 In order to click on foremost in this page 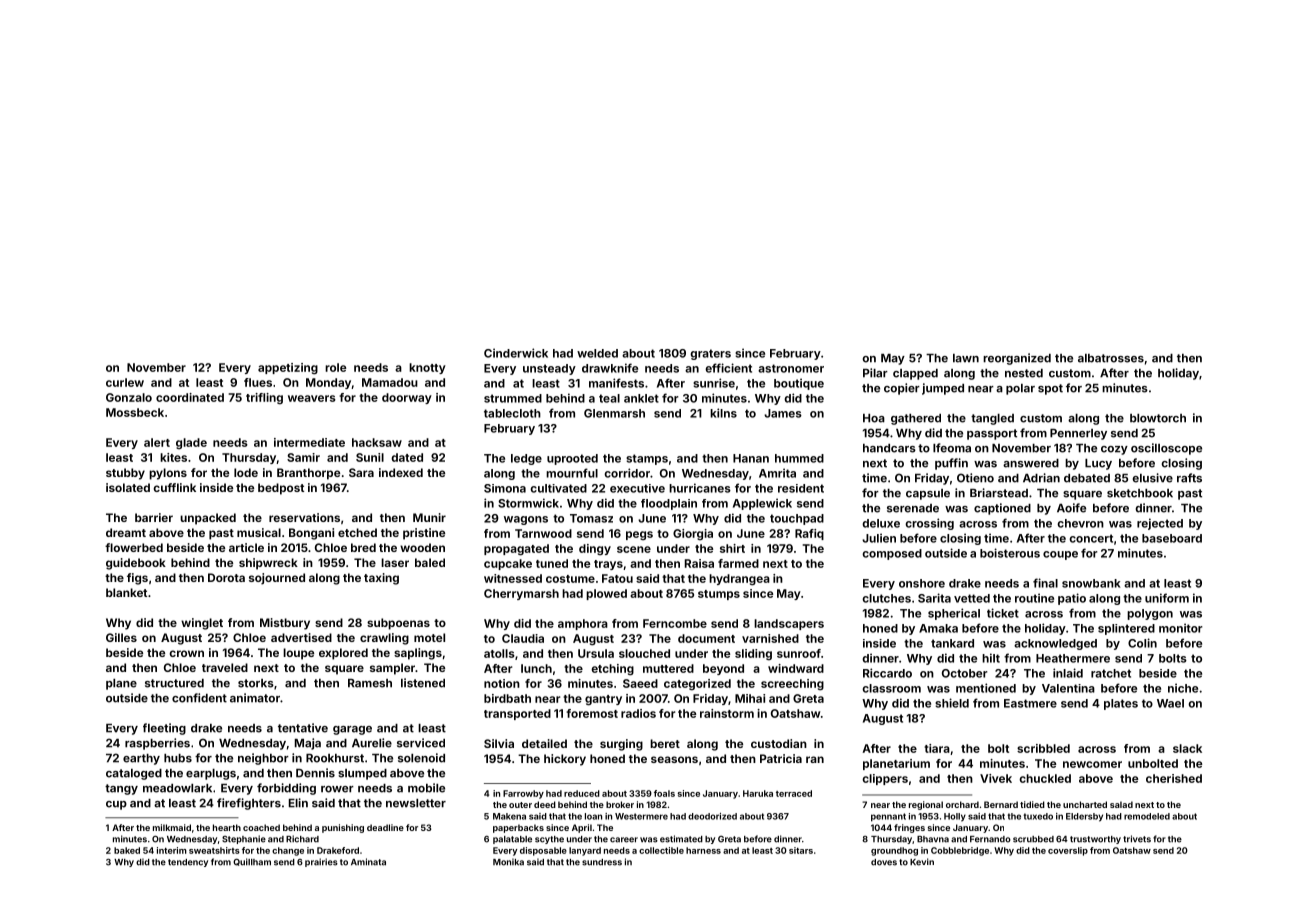, I will do `click(592, 713)`.
